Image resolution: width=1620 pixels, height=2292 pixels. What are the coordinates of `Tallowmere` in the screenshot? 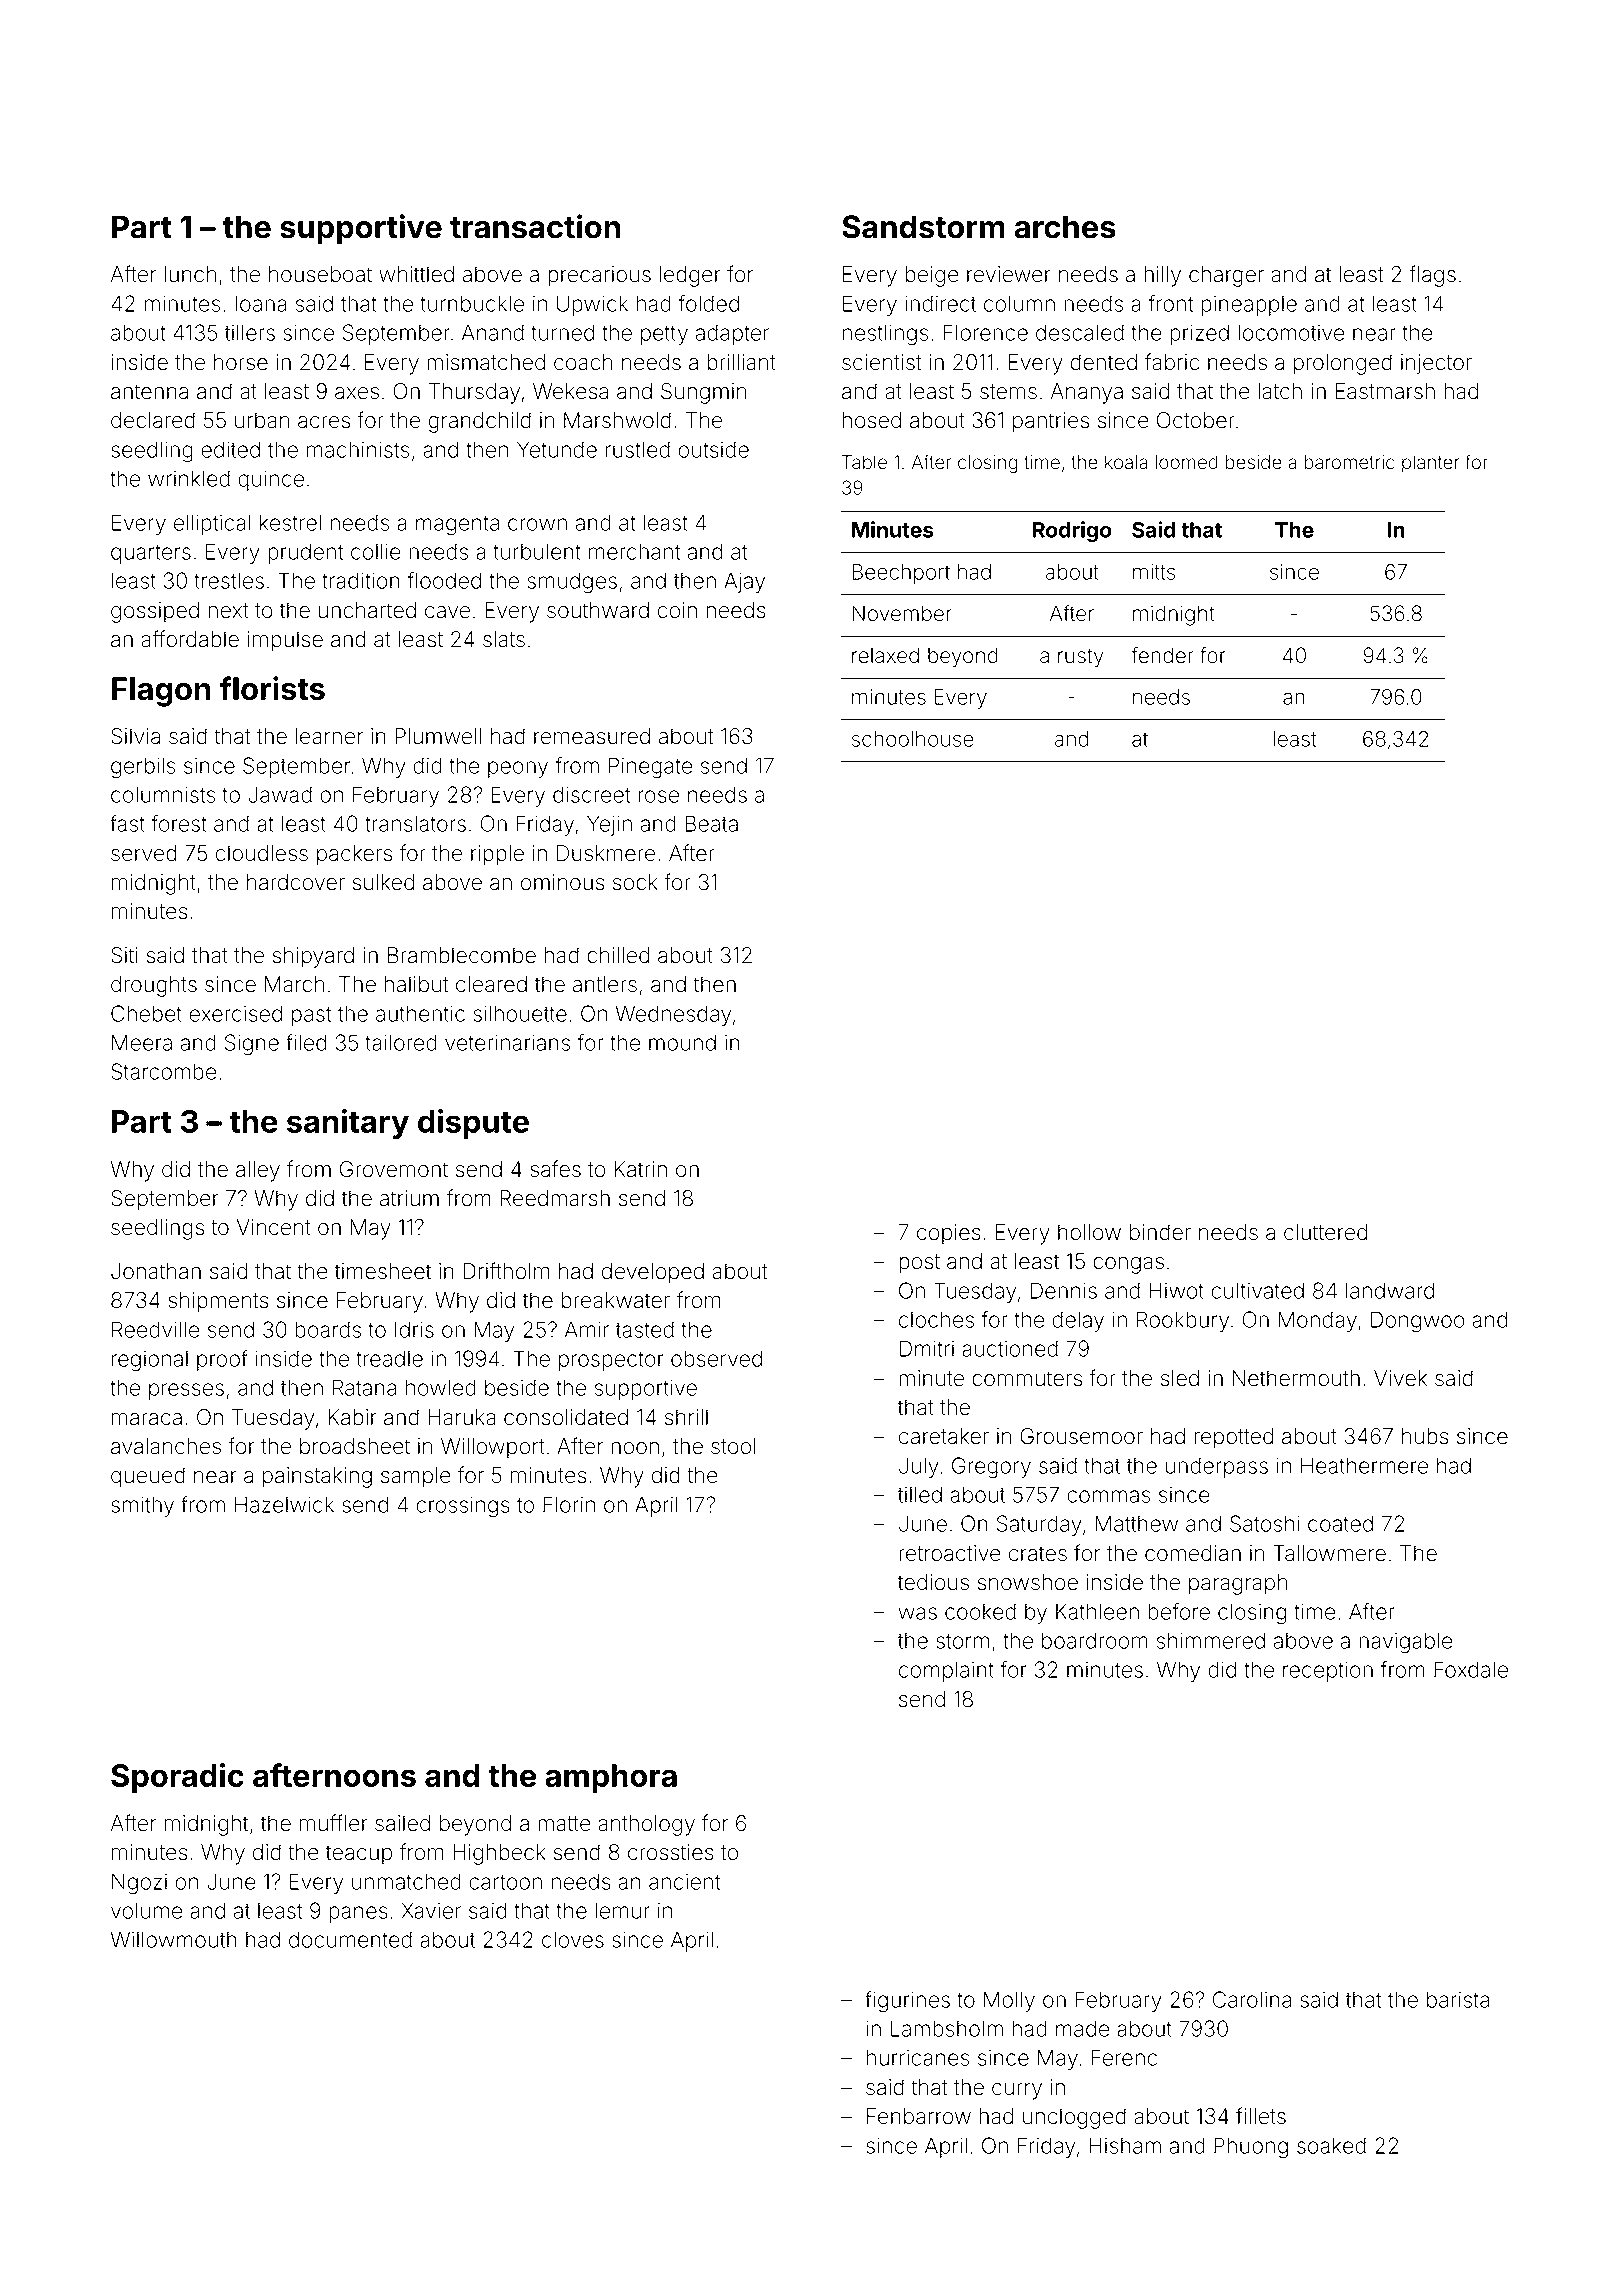 It's located at (1329, 1553).
